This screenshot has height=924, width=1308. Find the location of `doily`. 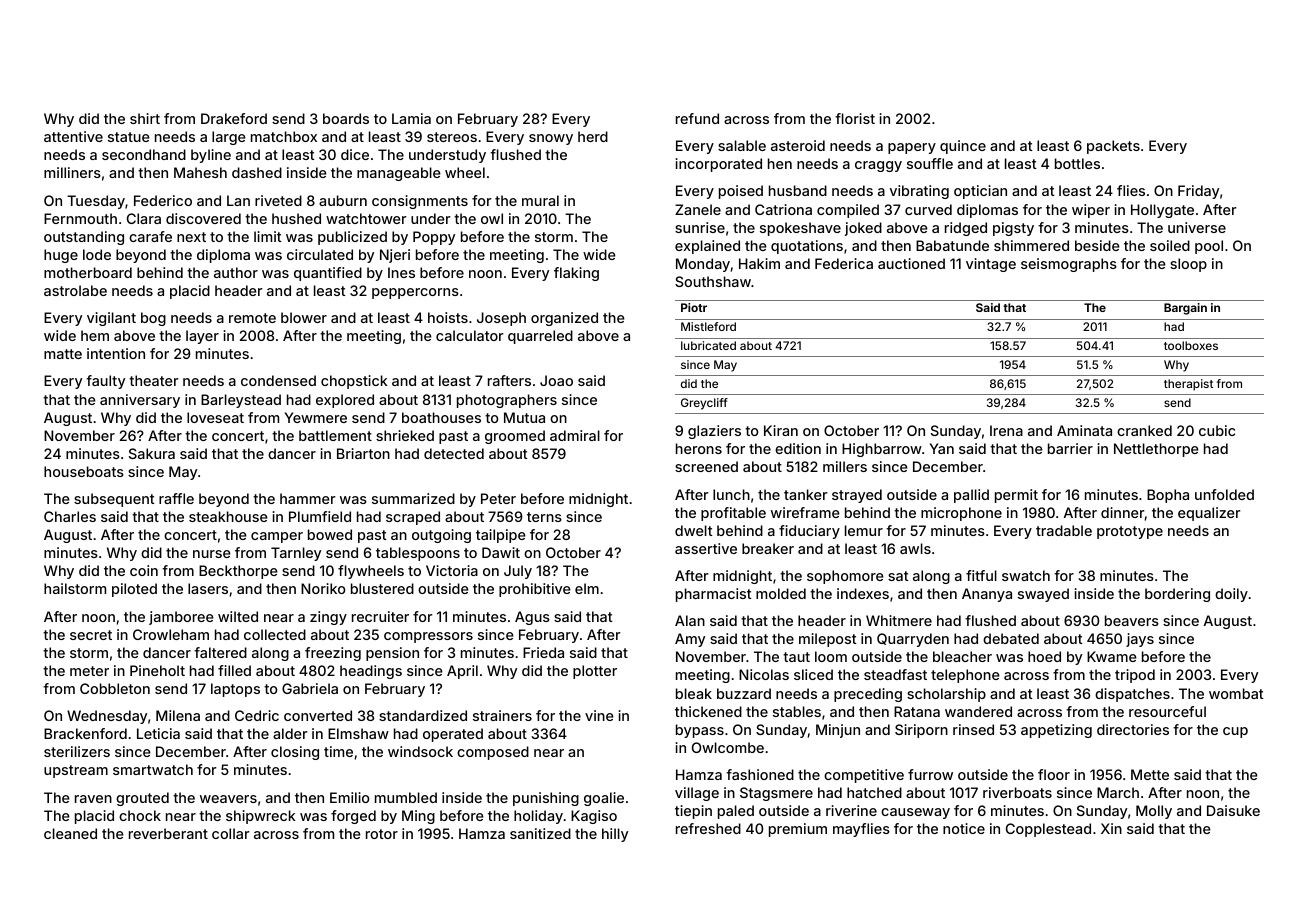

doily is located at coordinates (1231, 595).
